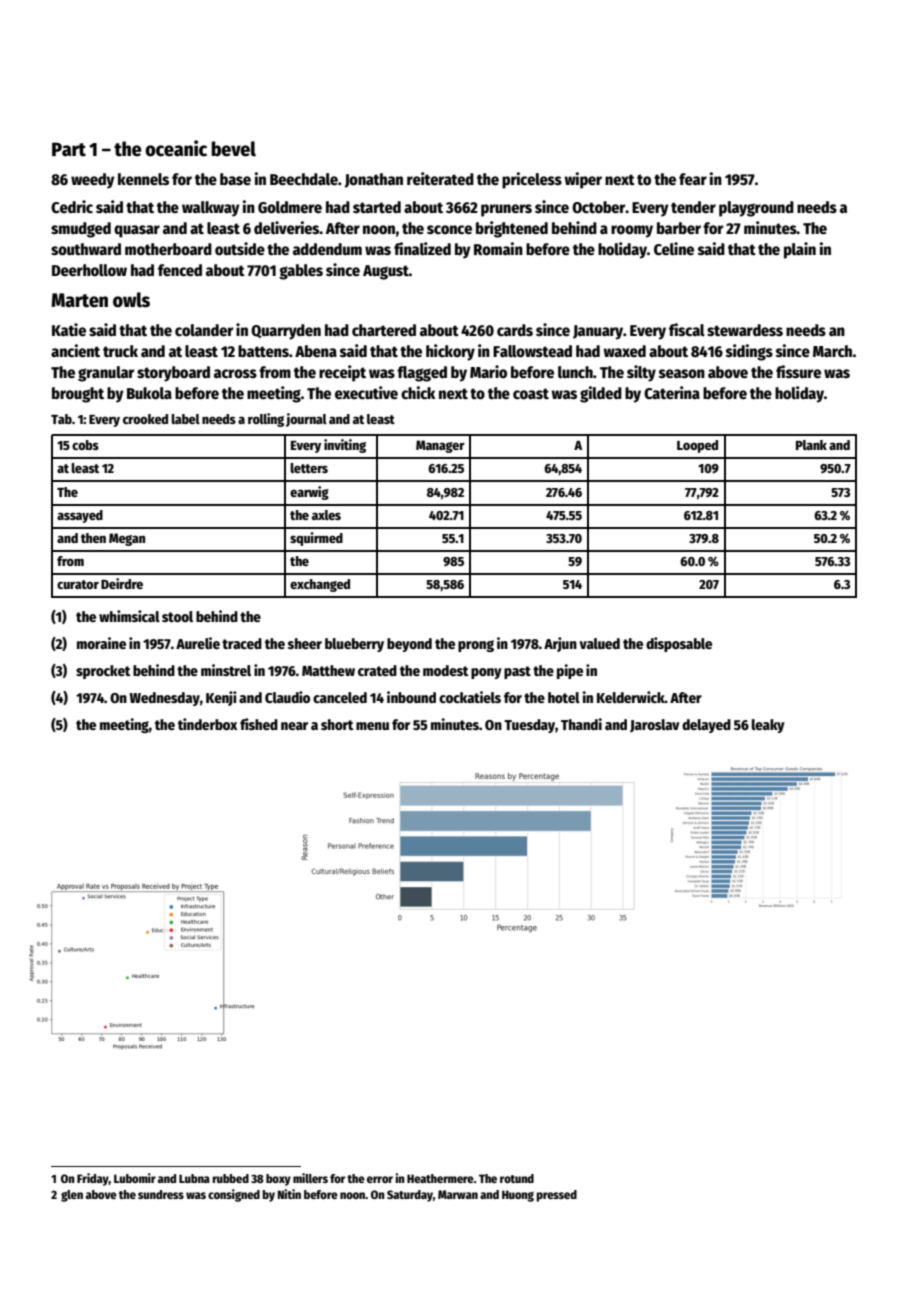  What do you see at coordinates (106, 374) in the page?
I see `granular` at bounding box center [106, 374].
